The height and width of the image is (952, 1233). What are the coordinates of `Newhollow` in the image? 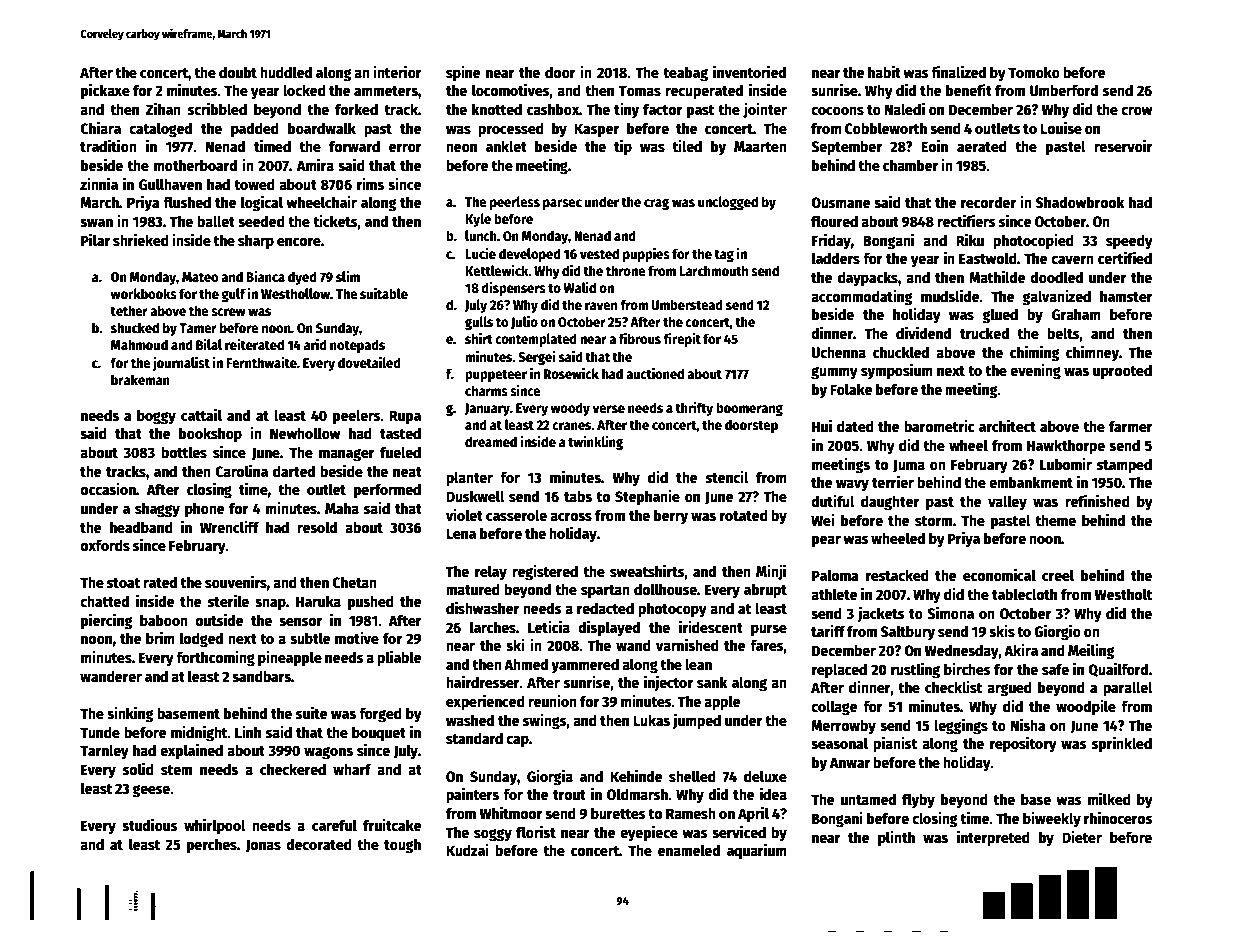 It's located at (305, 433).
